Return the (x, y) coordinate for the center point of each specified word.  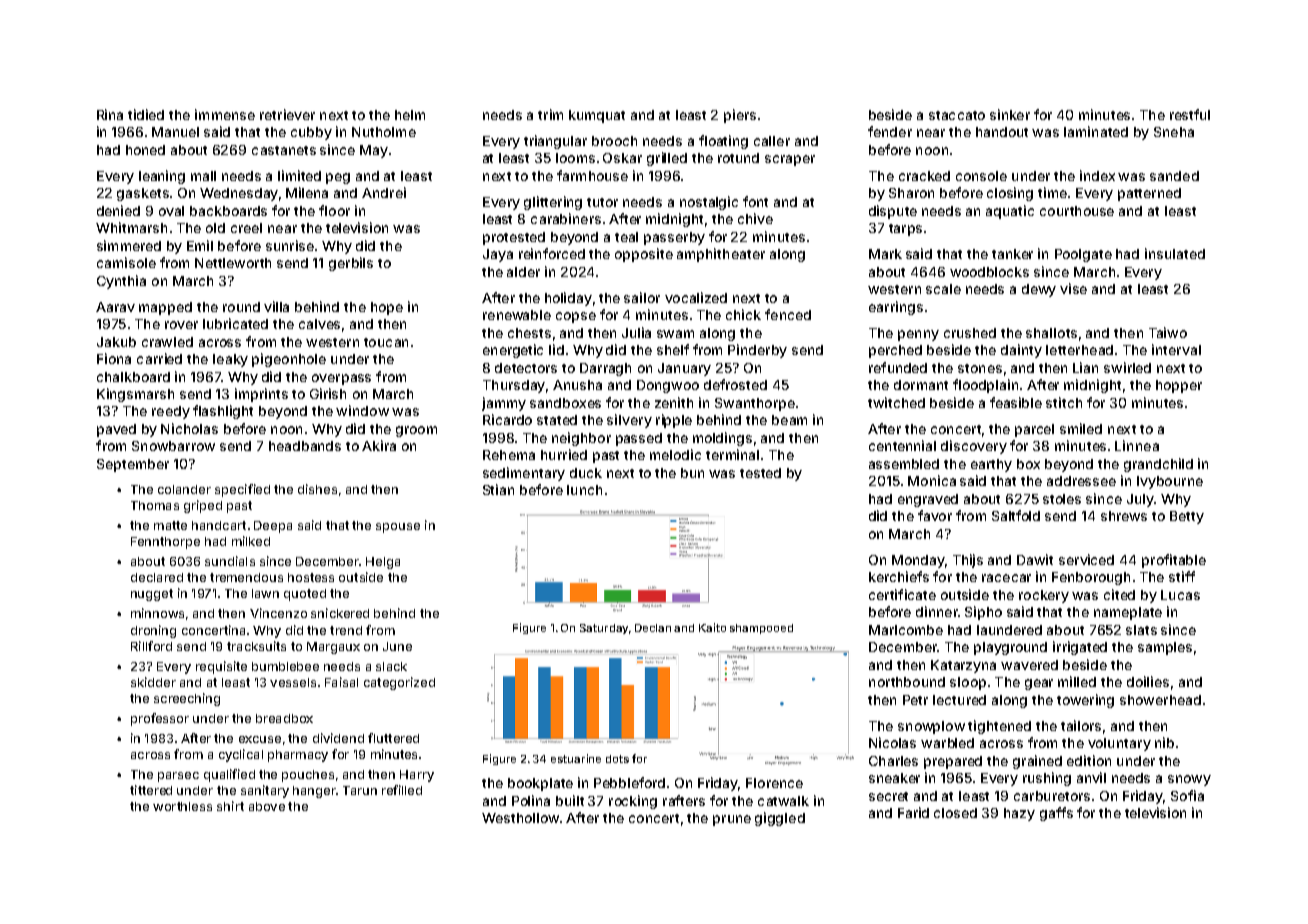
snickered (340, 613)
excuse (260, 739)
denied (118, 210)
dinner (937, 611)
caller (772, 141)
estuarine (576, 758)
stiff (1182, 576)
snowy (1189, 780)
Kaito (712, 627)
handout (1002, 132)
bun (692, 473)
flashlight (223, 412)
